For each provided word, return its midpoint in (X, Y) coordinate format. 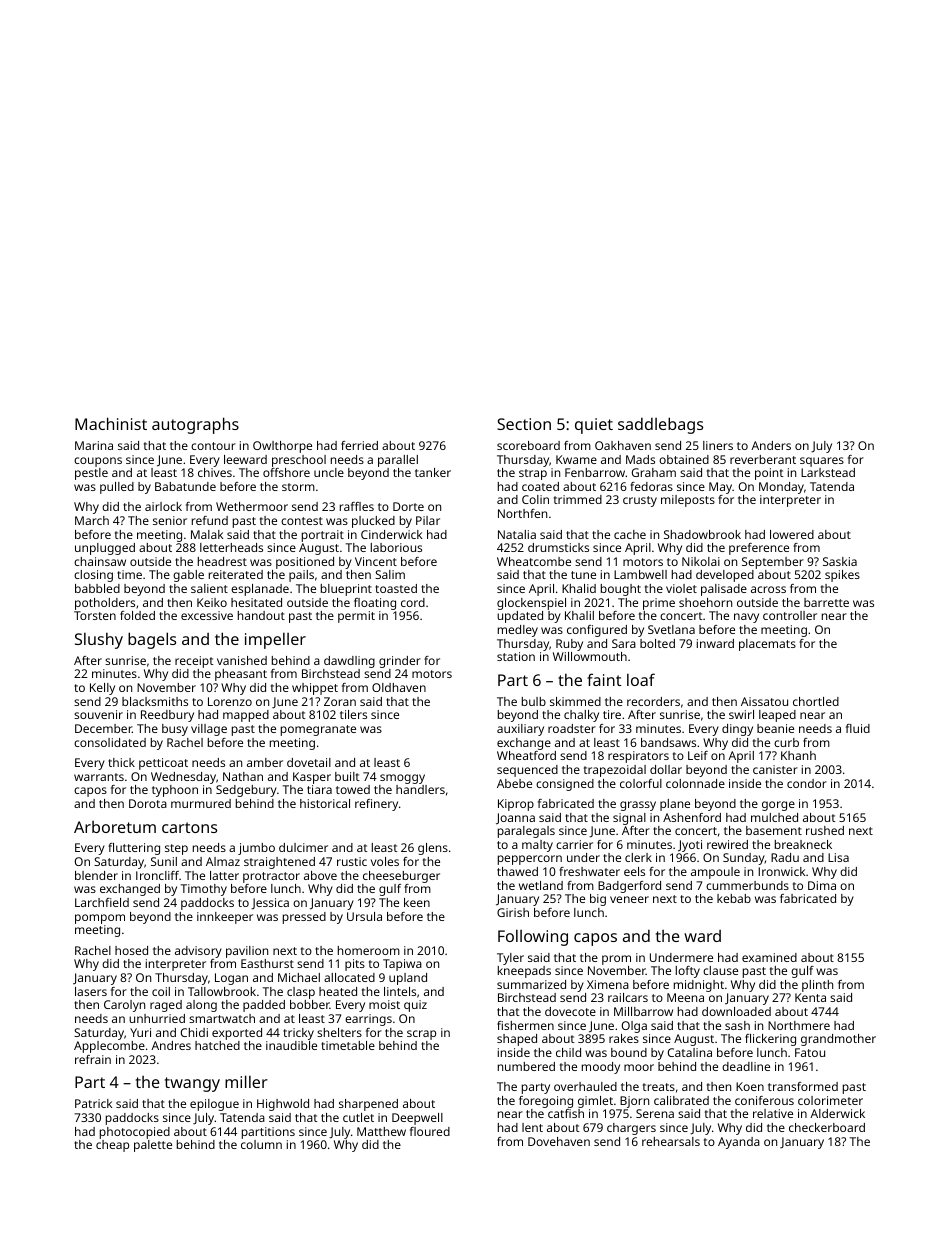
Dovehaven (559, 1141)
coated (540, 486)
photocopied (135, 1133)
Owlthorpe (282, 447)
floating (375, 604)
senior (170, 520)
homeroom (369, 950)
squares (822, 462)
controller (790, 615)
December (103, 728)
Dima (822, 885)
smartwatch (222, 1018)
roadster (572, 728)
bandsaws (668, 742)
